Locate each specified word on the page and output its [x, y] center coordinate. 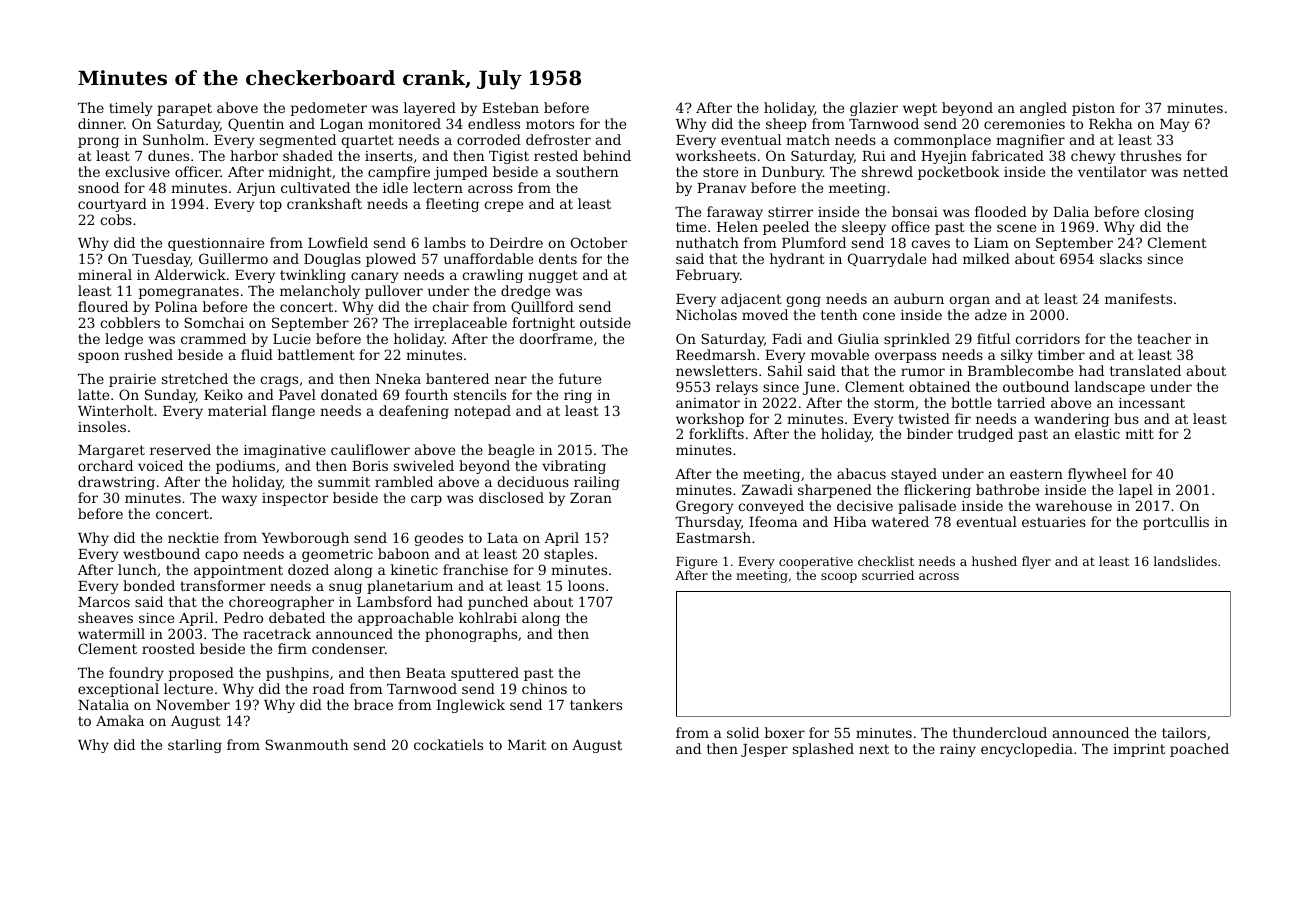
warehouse [1073, 505]
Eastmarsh [713, 537]
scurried [888, 575]
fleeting [452, 205]
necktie [193, 537]
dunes [168, 155]
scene [1016, 228]
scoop [839, 578]
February [708, 276]
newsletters [716, 370]
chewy [1093, 157]
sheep [786, 125]
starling [195, 746]
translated [1145, 370]
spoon [99, 357]
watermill [111, 633]
